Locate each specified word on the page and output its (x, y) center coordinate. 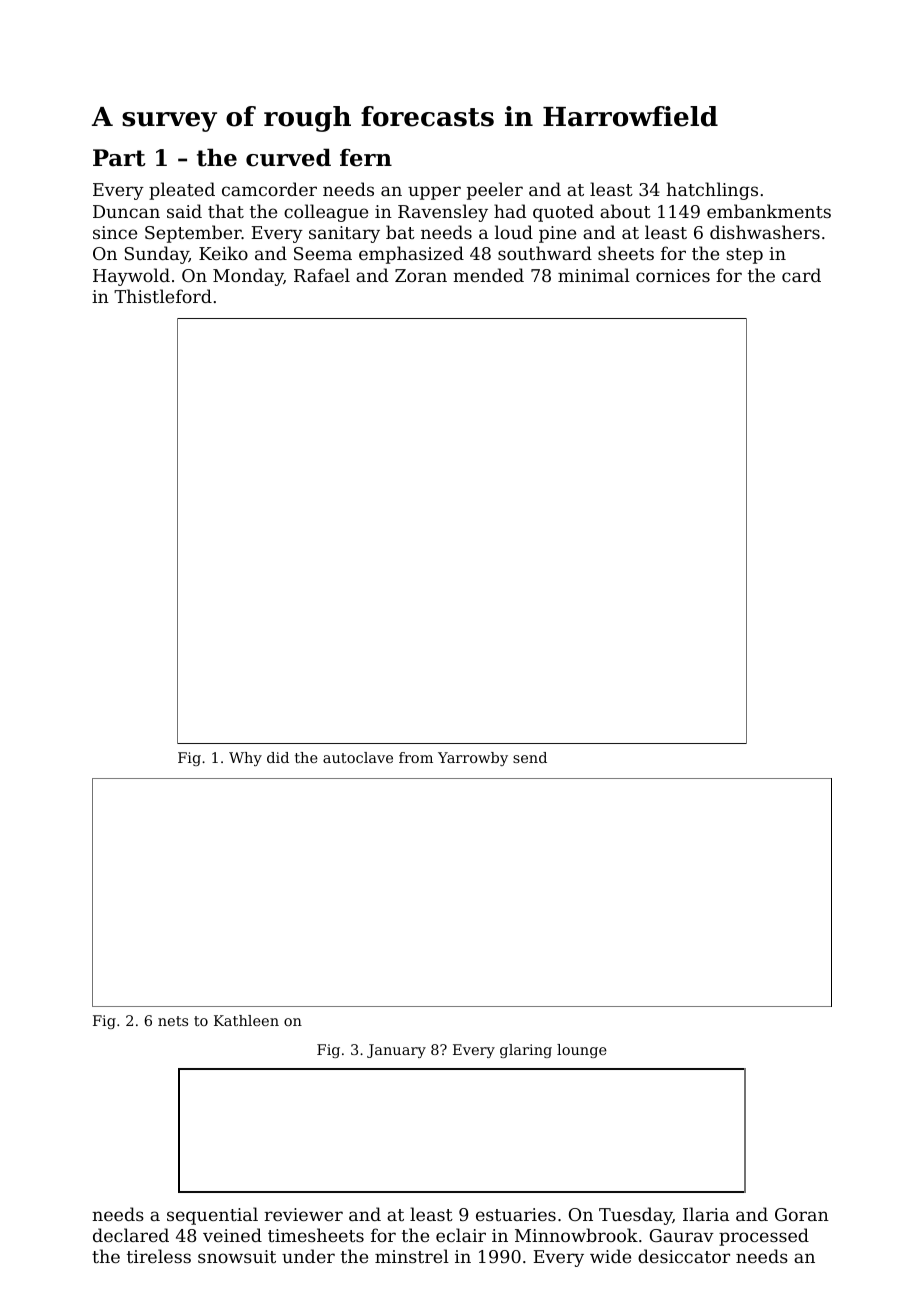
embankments (769, 211)
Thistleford (163, 296)
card (801, 275)
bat (400, 232)
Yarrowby (473, 759)
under (308, 1256)
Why (245, 759)
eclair (461, 1235)
